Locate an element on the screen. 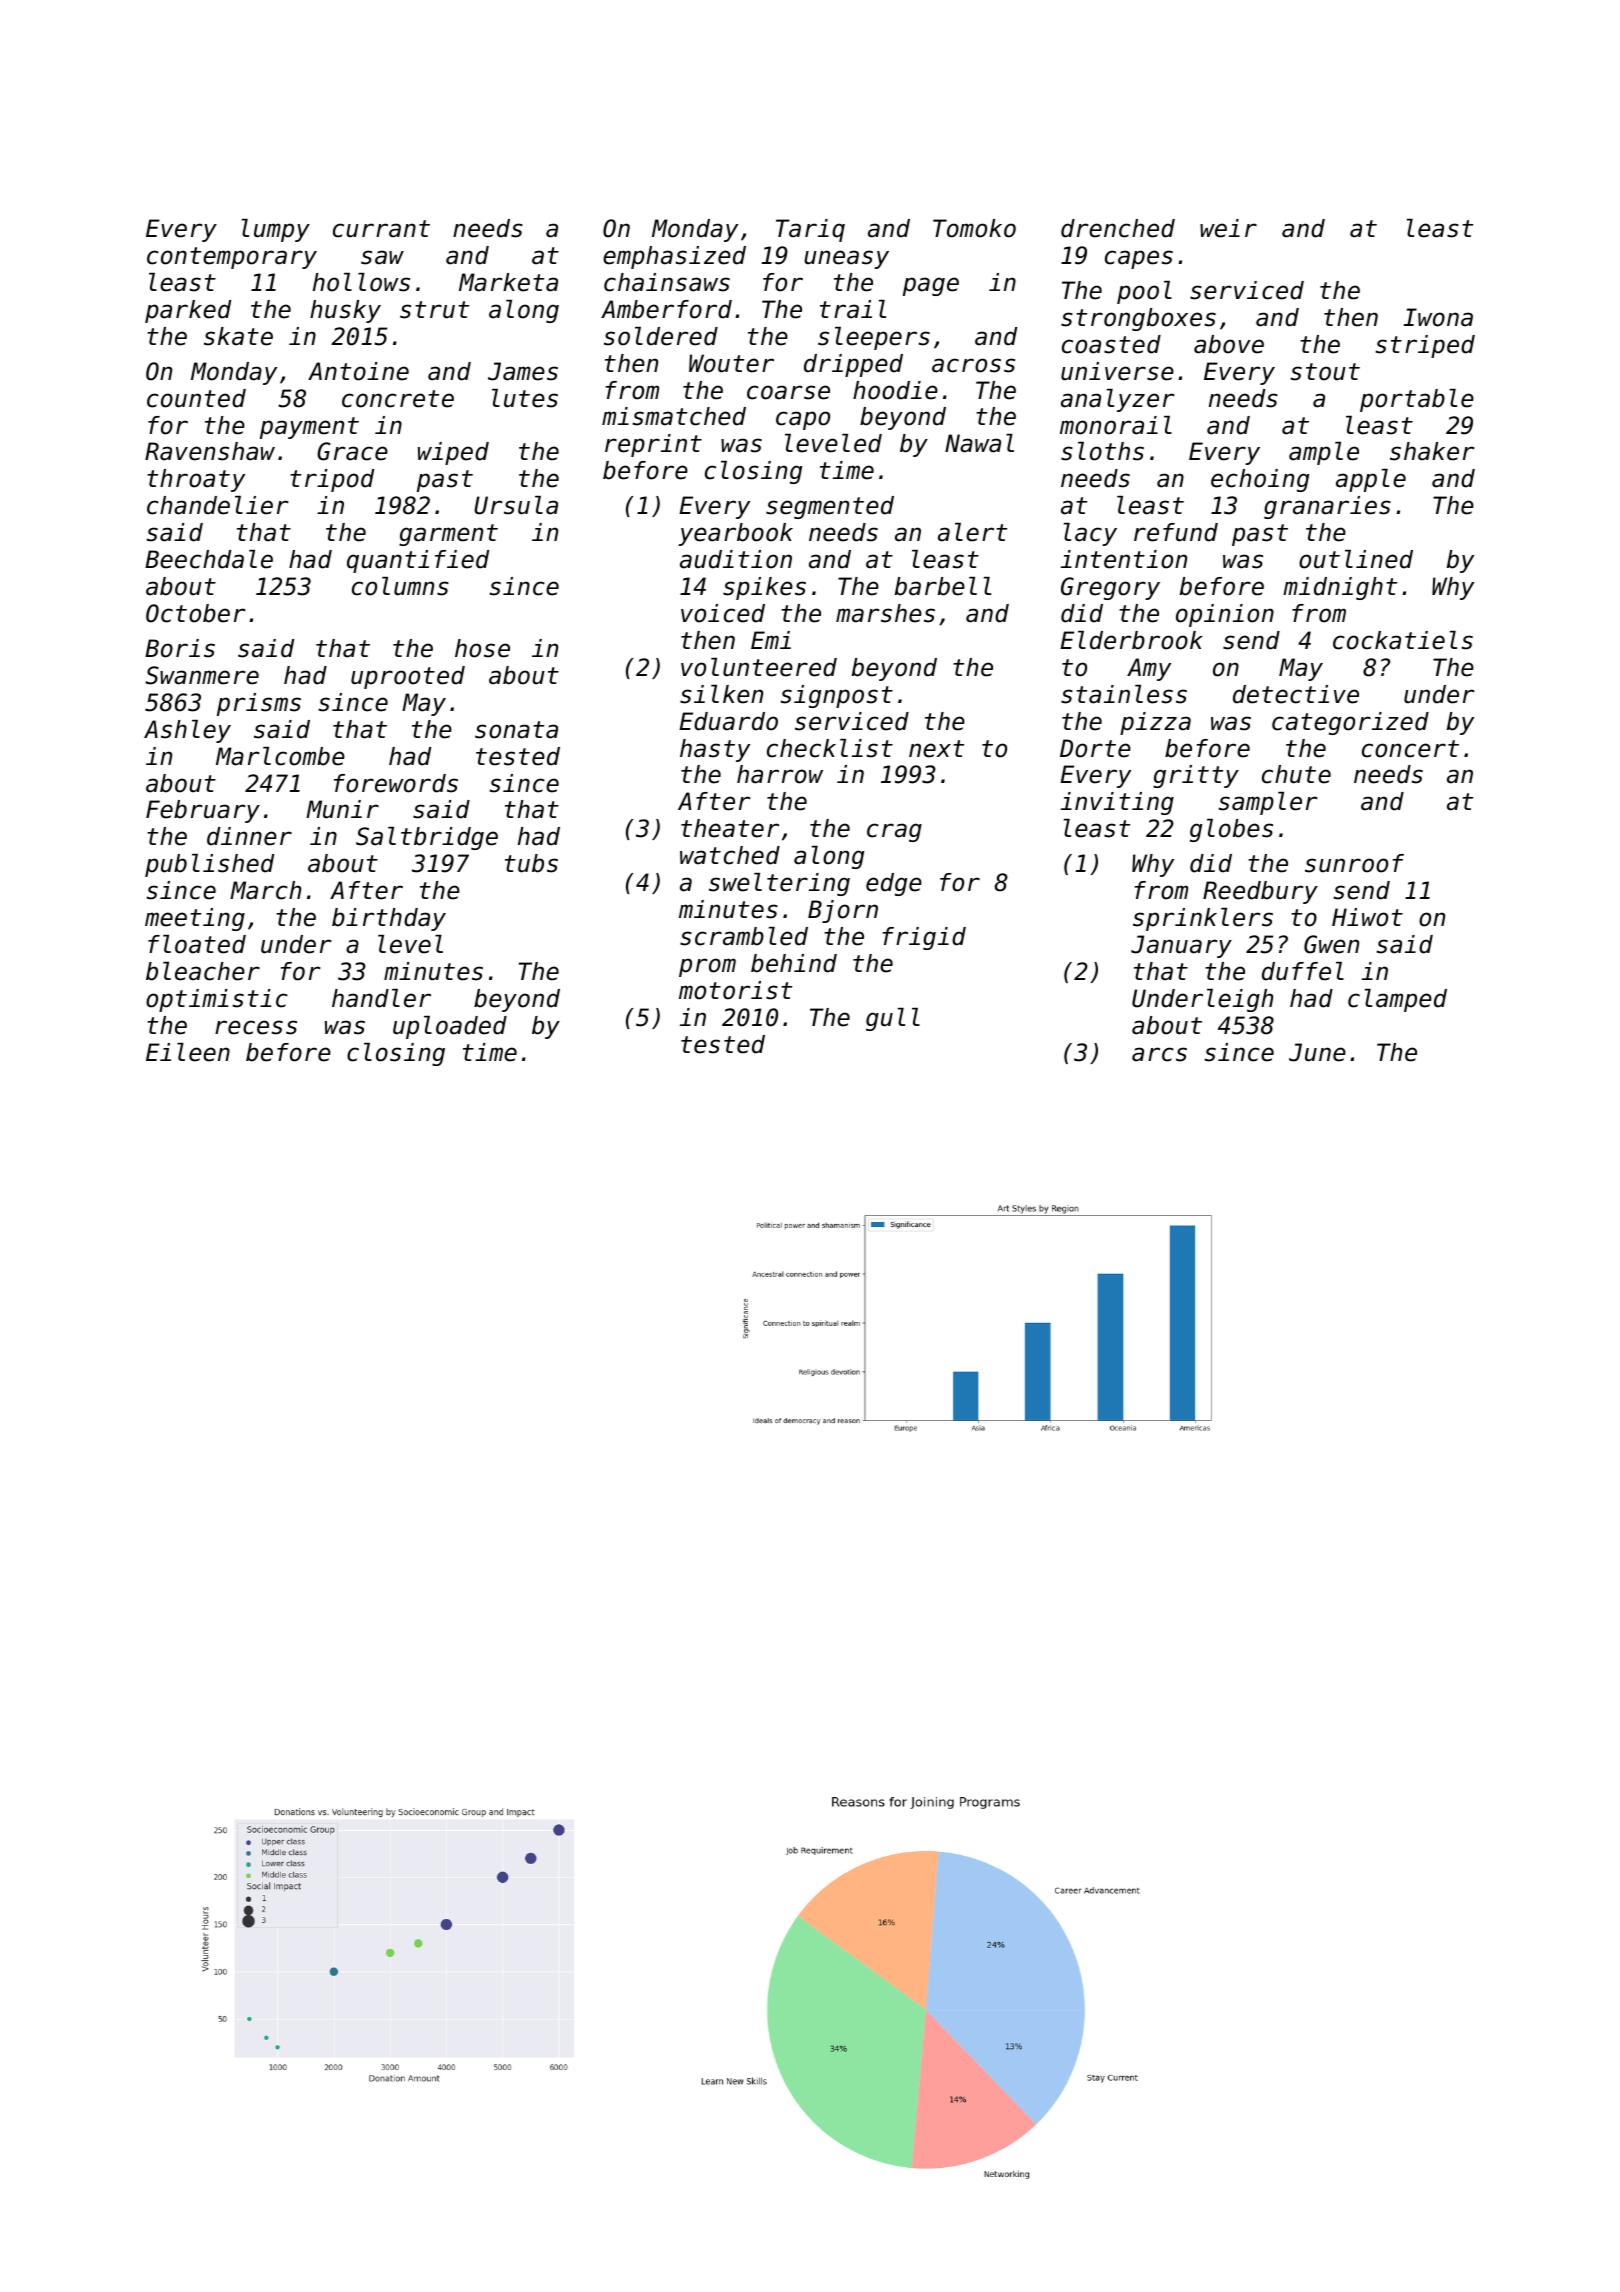  theater is located at coordinates (730, 828).
